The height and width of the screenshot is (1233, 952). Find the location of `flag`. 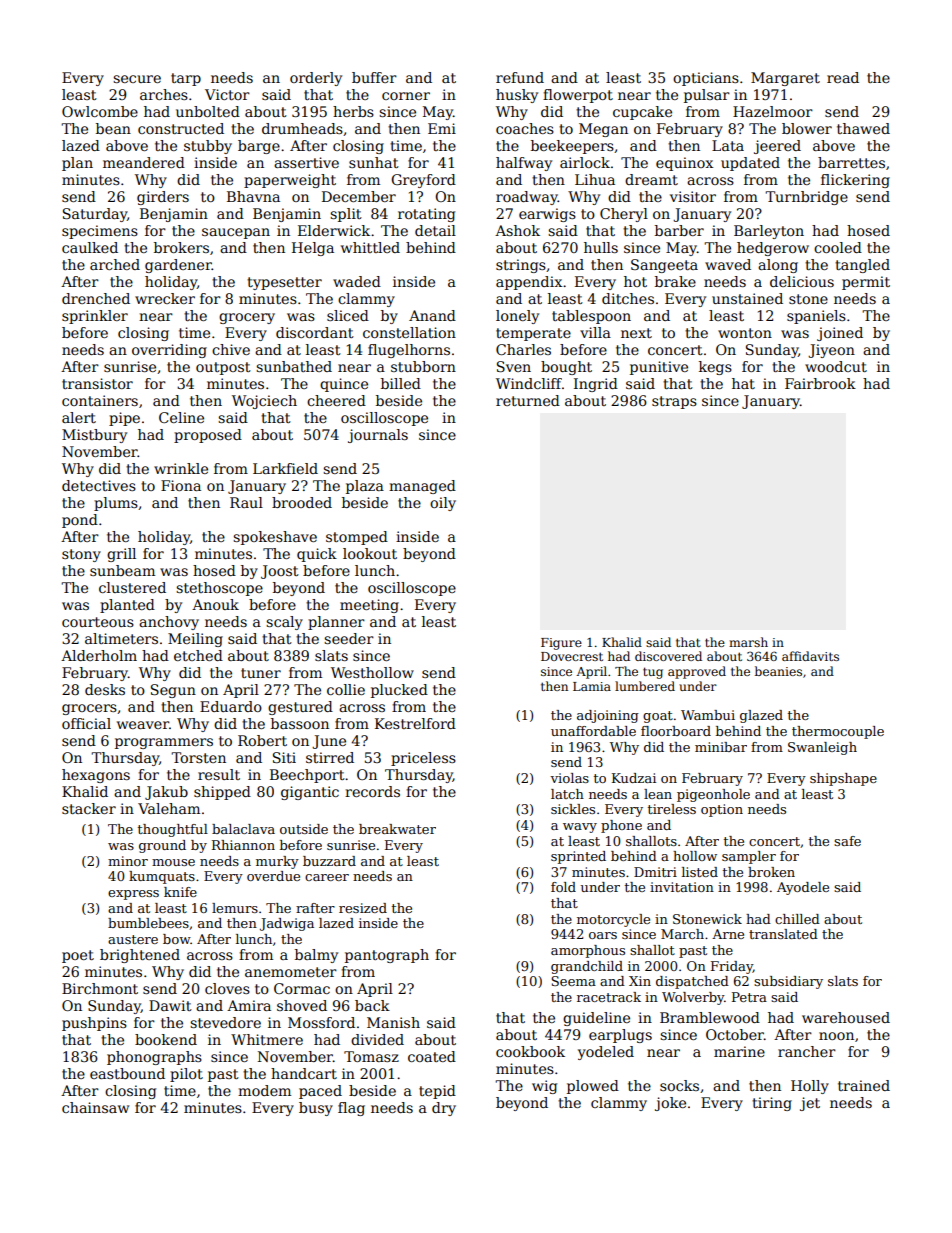

flag is located at coordinates (351, 1109).
